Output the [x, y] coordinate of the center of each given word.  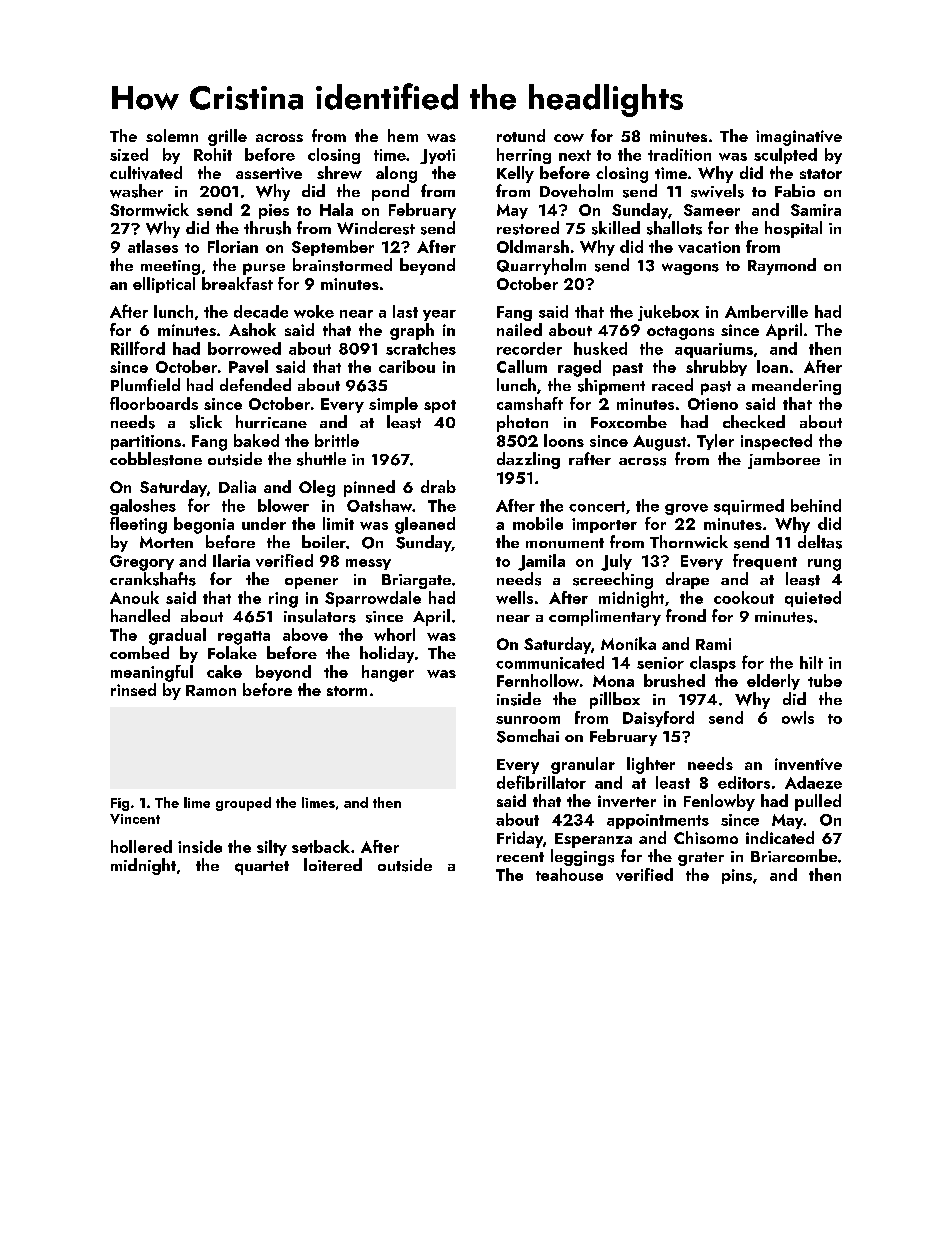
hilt [811, 662]
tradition [679, 154]
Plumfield [145, 384]
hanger [388, 673]
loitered [333, 864]
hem [403, 135]
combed [139, 652]
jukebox [668, 313]
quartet [262, 868]
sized [129, 154]
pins [737, 876]
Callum [522, 366]
